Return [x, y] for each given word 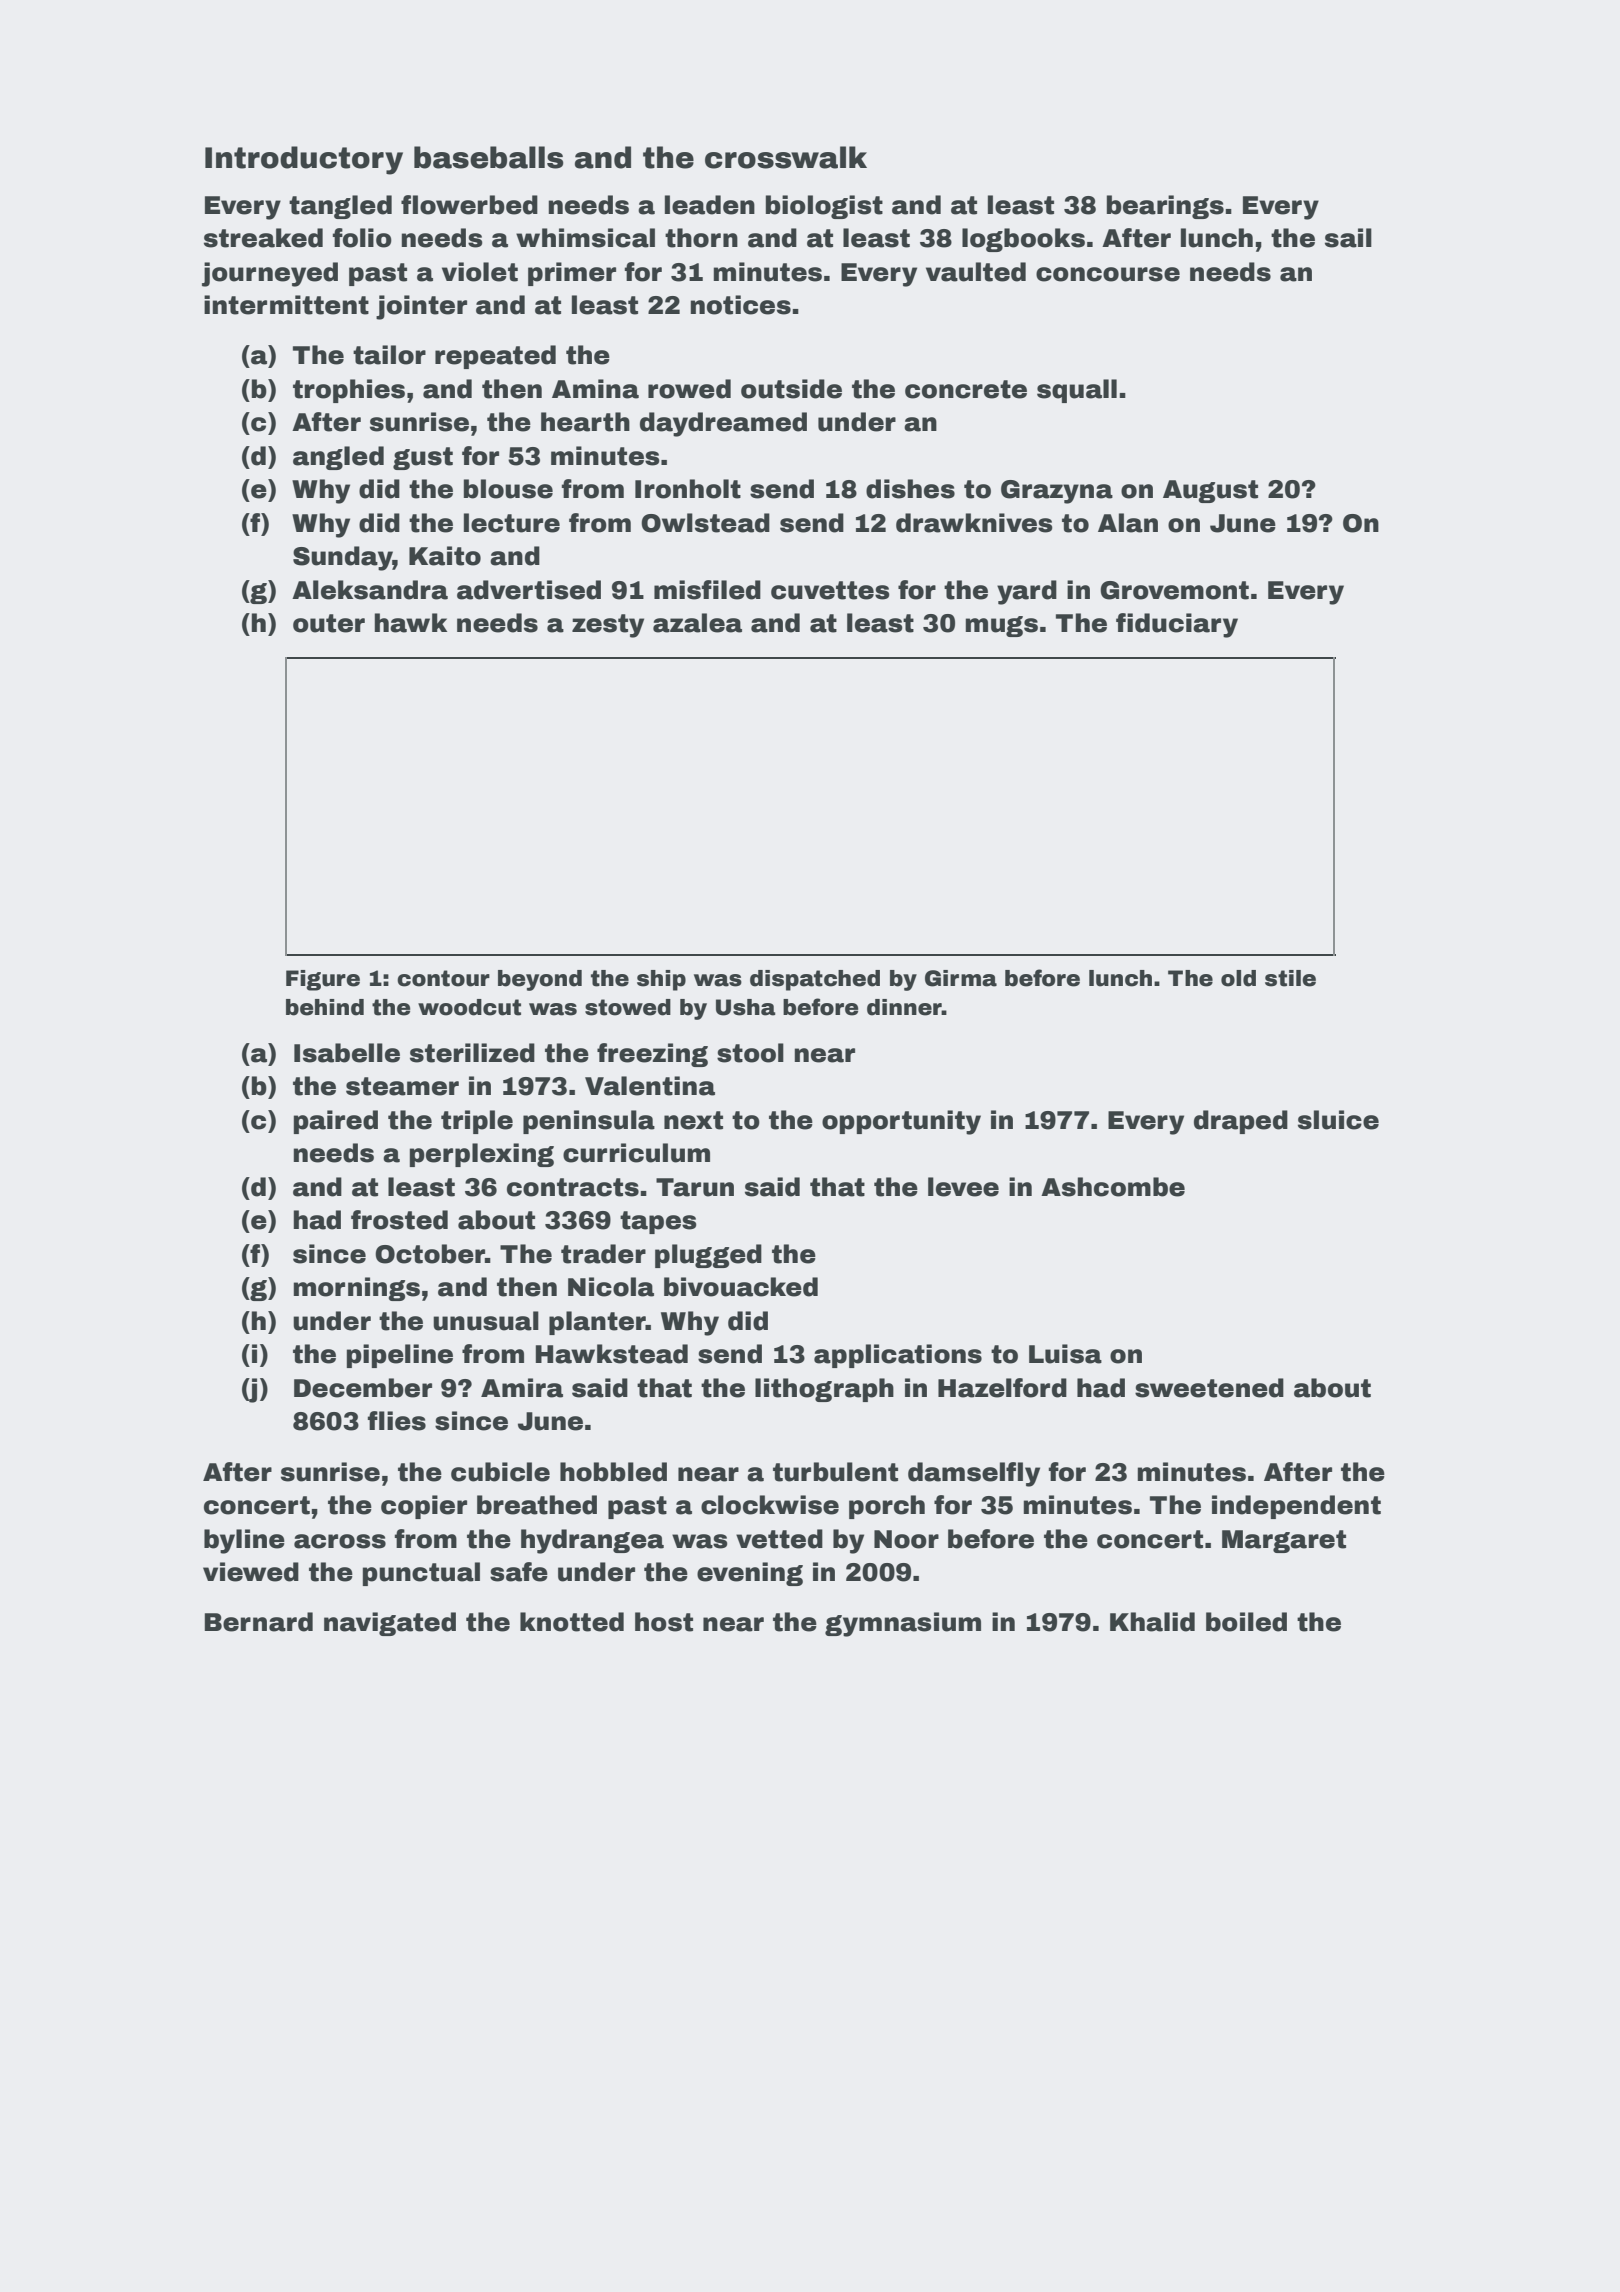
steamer [402, 1086]
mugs [1001, 626]
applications [898, 1356]
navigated [390, 1624]
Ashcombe [1113, 1187]
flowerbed [469, 205]
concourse [1108, 274]
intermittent [286, 305]
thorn [701, 238]
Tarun [695, 1187]
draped [1241, 1122]
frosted [399, 1220]
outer [329, 623]
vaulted [976, 272]
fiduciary [1177, 625]
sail [1348, 238]
